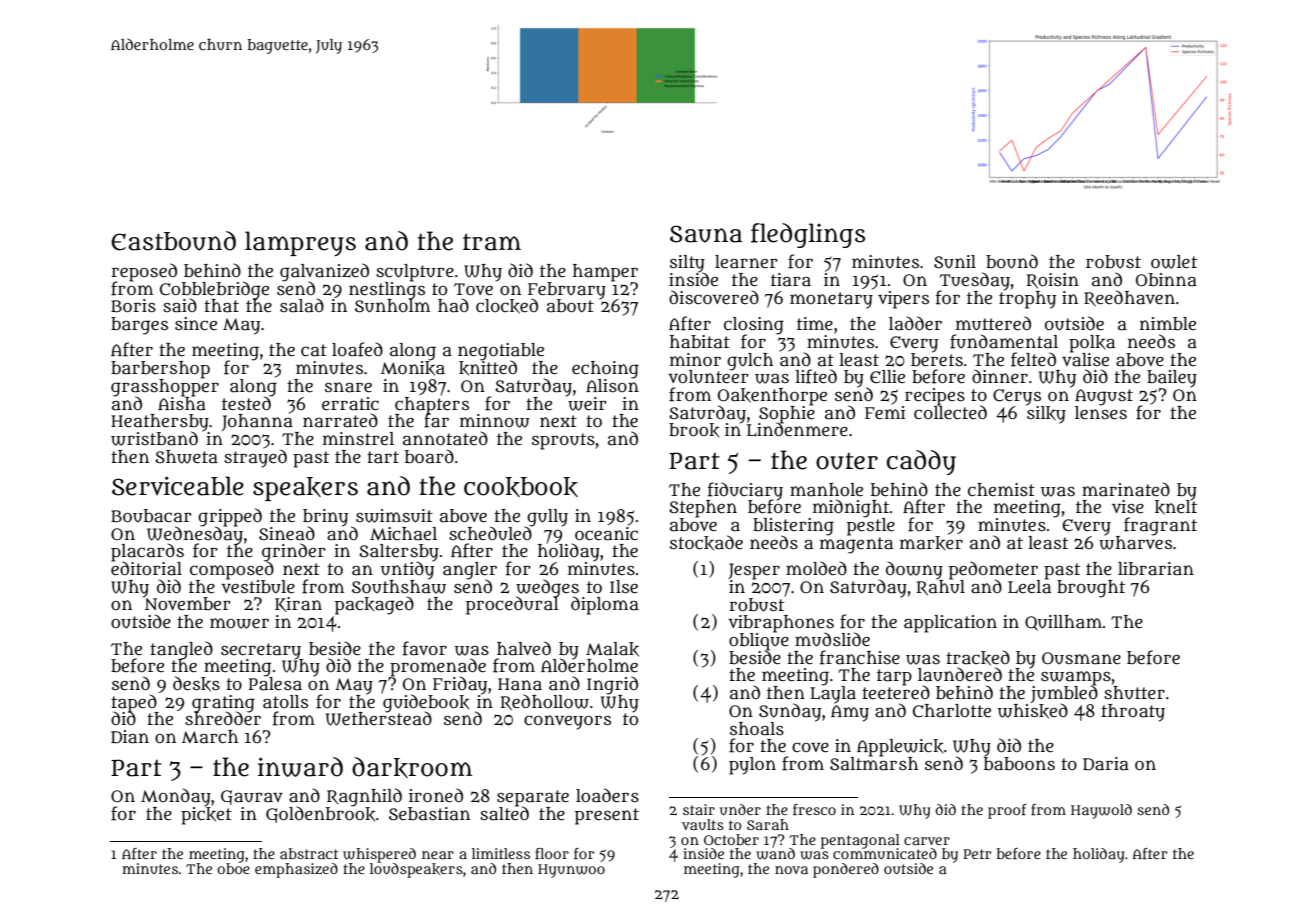 Image resolution: width=1308 pixels, height=924 pixels. Describe the element at coordinates (357, 349) in the image. I see `loafed` at that location.
